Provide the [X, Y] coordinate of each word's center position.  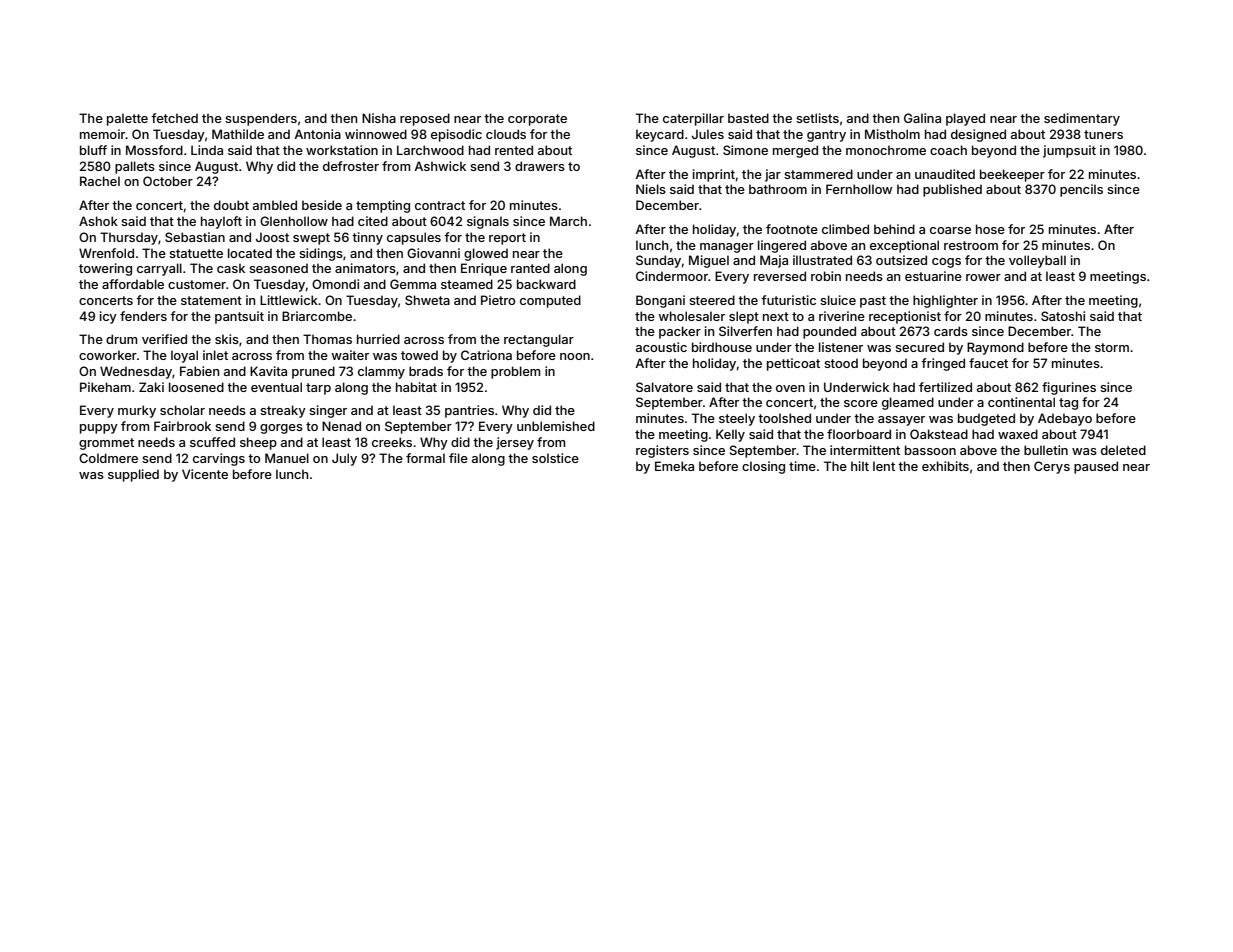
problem [516, 372]
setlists [817, 118]
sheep [258, 443]
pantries [469, 411]
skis [227, 339]
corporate [537, 120]
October [168, 181]
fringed [943, 364]
